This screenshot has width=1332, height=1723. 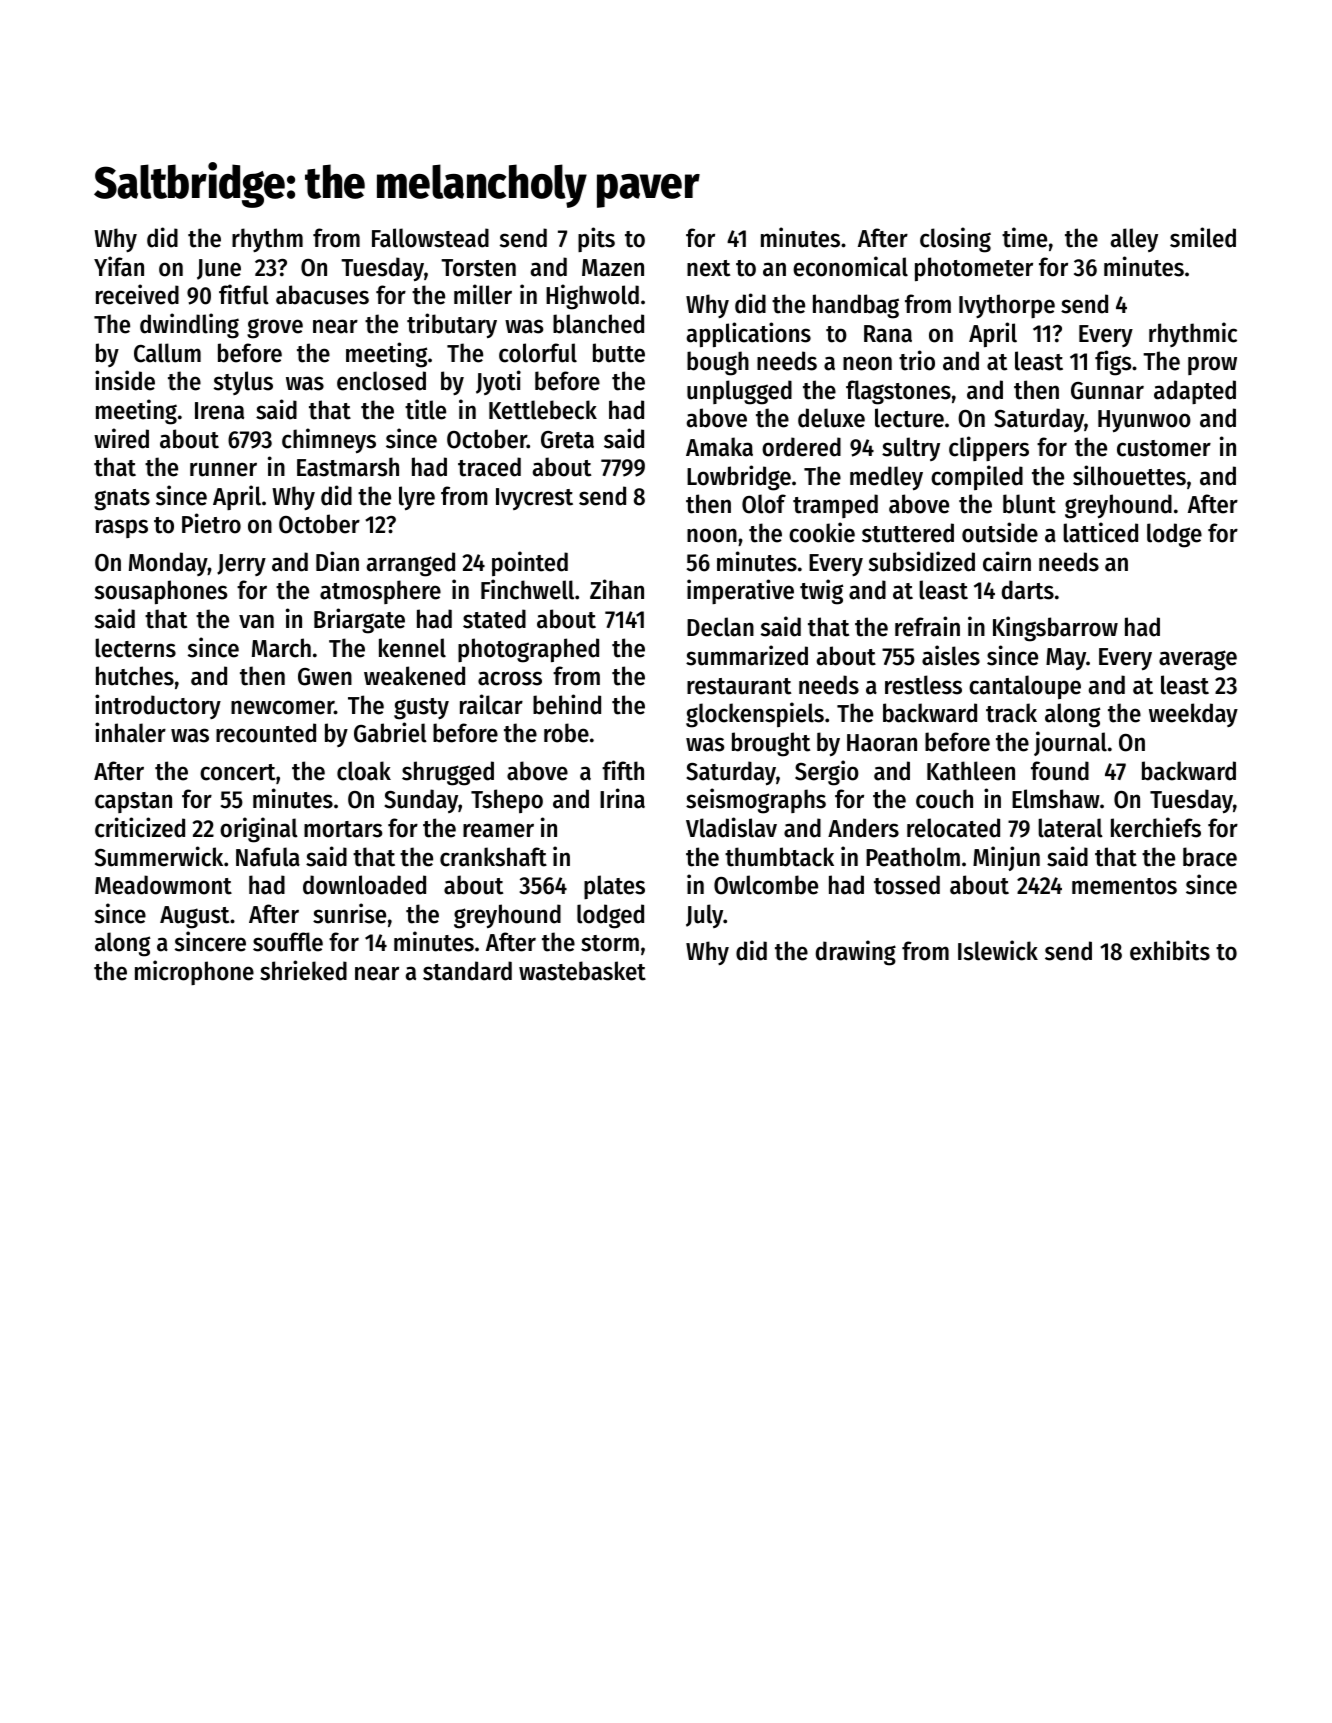 I want to click on runner, so click(x=223, y=469).
